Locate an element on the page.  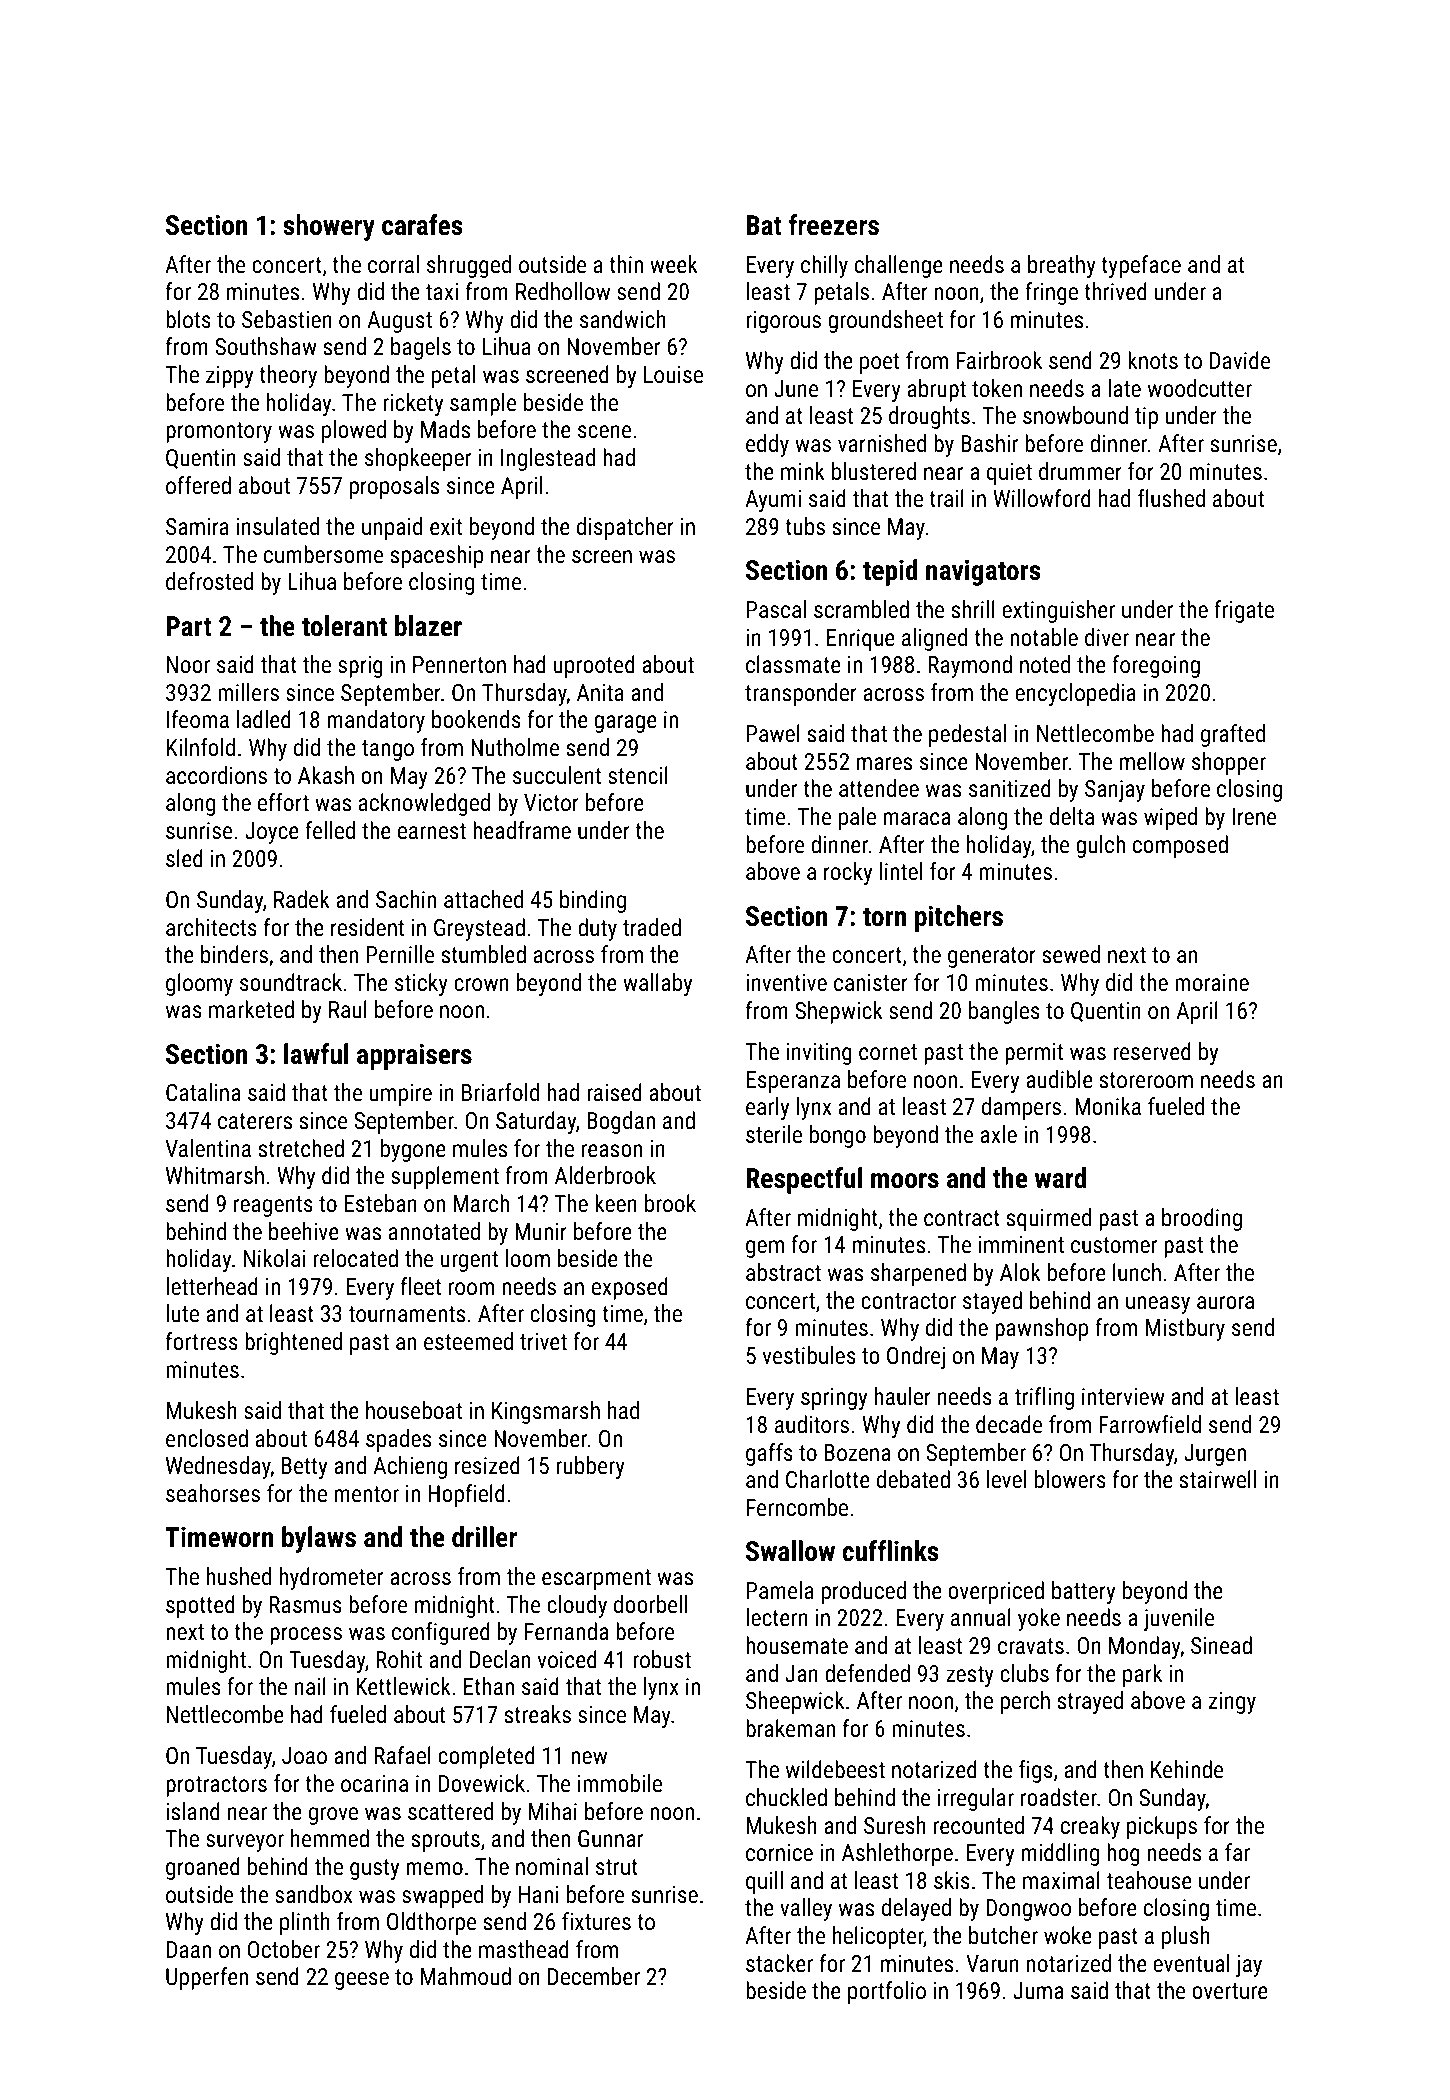
Respectful is located at coordinates (804, 1180).
